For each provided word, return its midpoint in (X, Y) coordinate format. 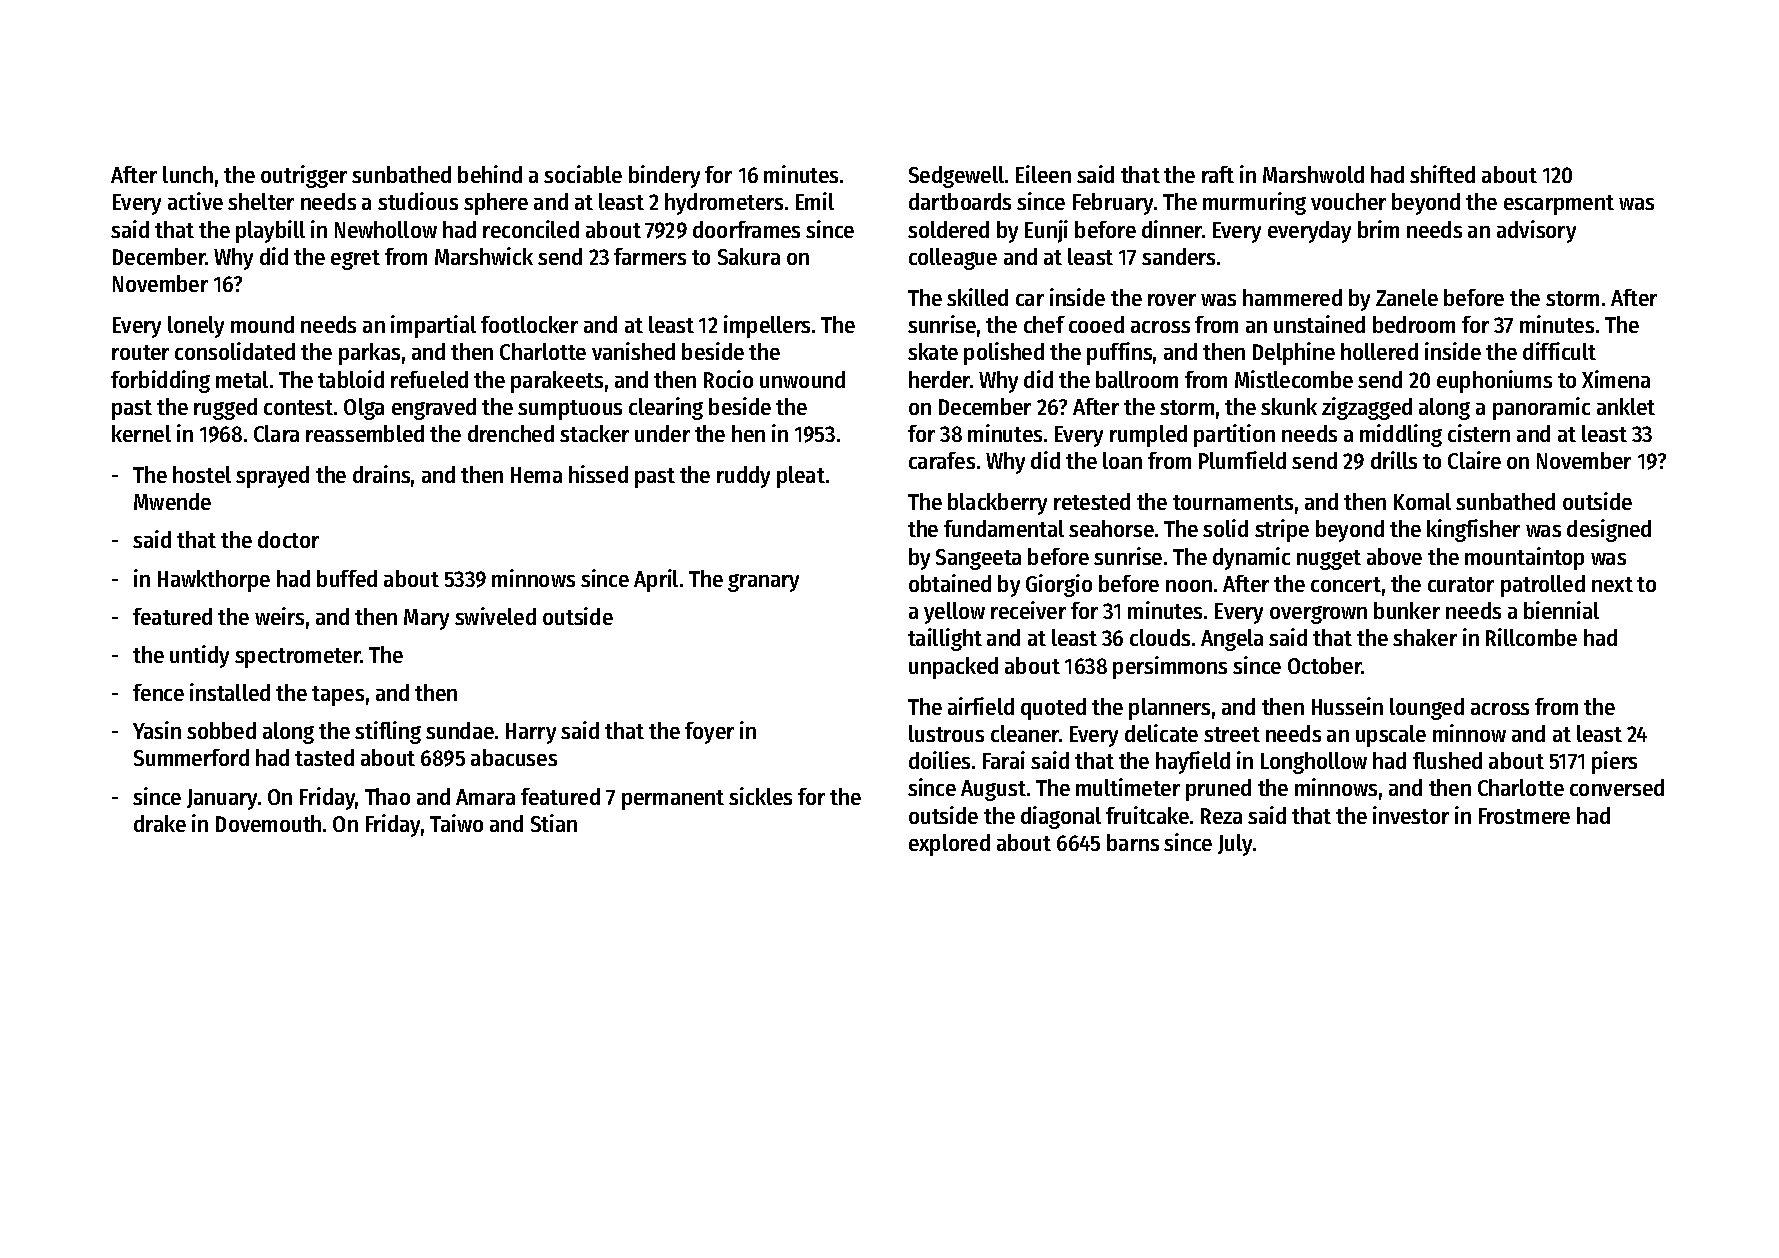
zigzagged (1367, 408)
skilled (977, 297)
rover (1172, 300)
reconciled (531, 229)
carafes (942, 460)
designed (1609, 530)
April (656, 580)
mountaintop (1524, 558)
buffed (347, 578)
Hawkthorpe (214, 581)
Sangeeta (978, 559)
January (222, 799)
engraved (434, 409)
